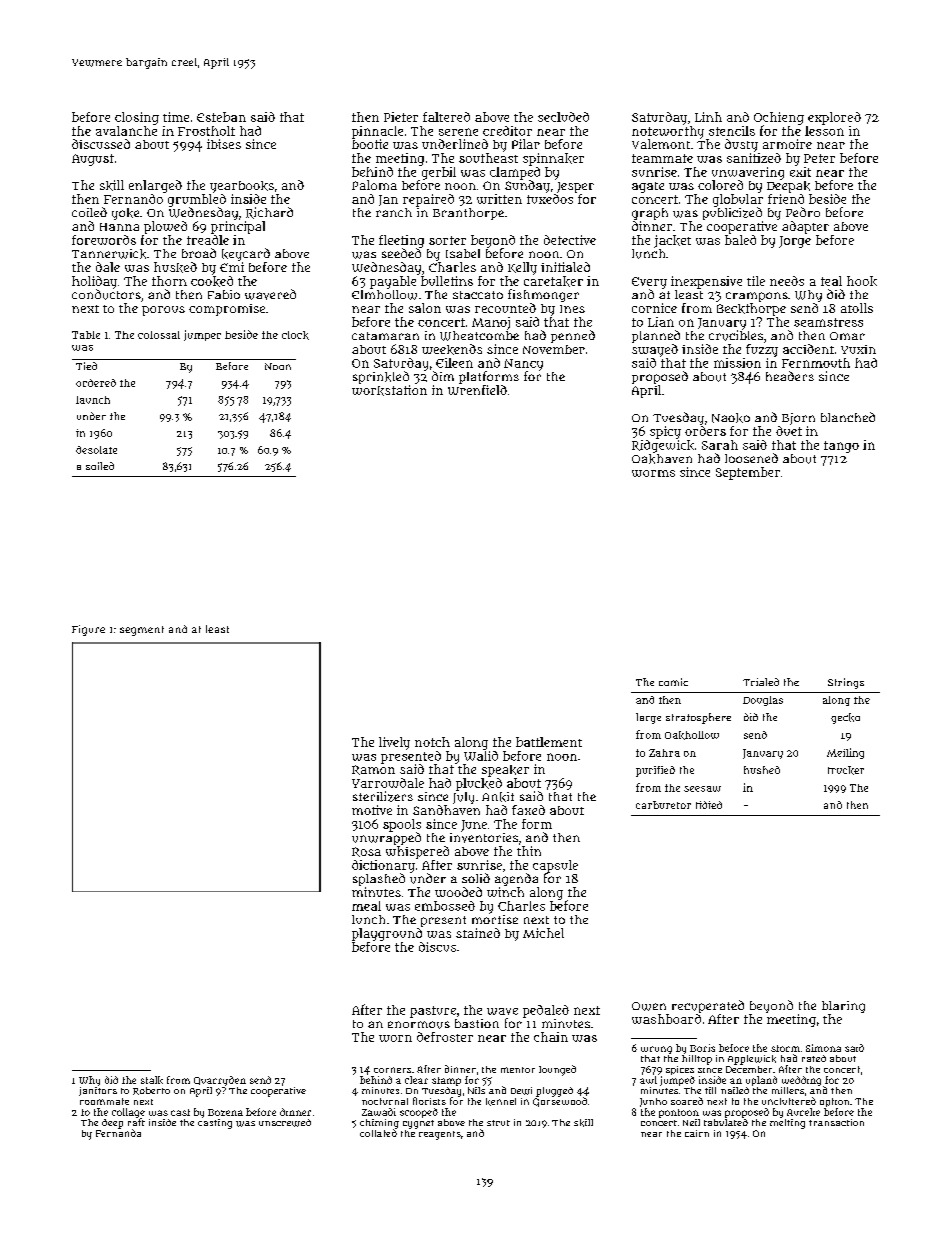 Image resolution: width=952 pixels, height=1233 pixels. I want to click on desolate, so click(96, 450).
